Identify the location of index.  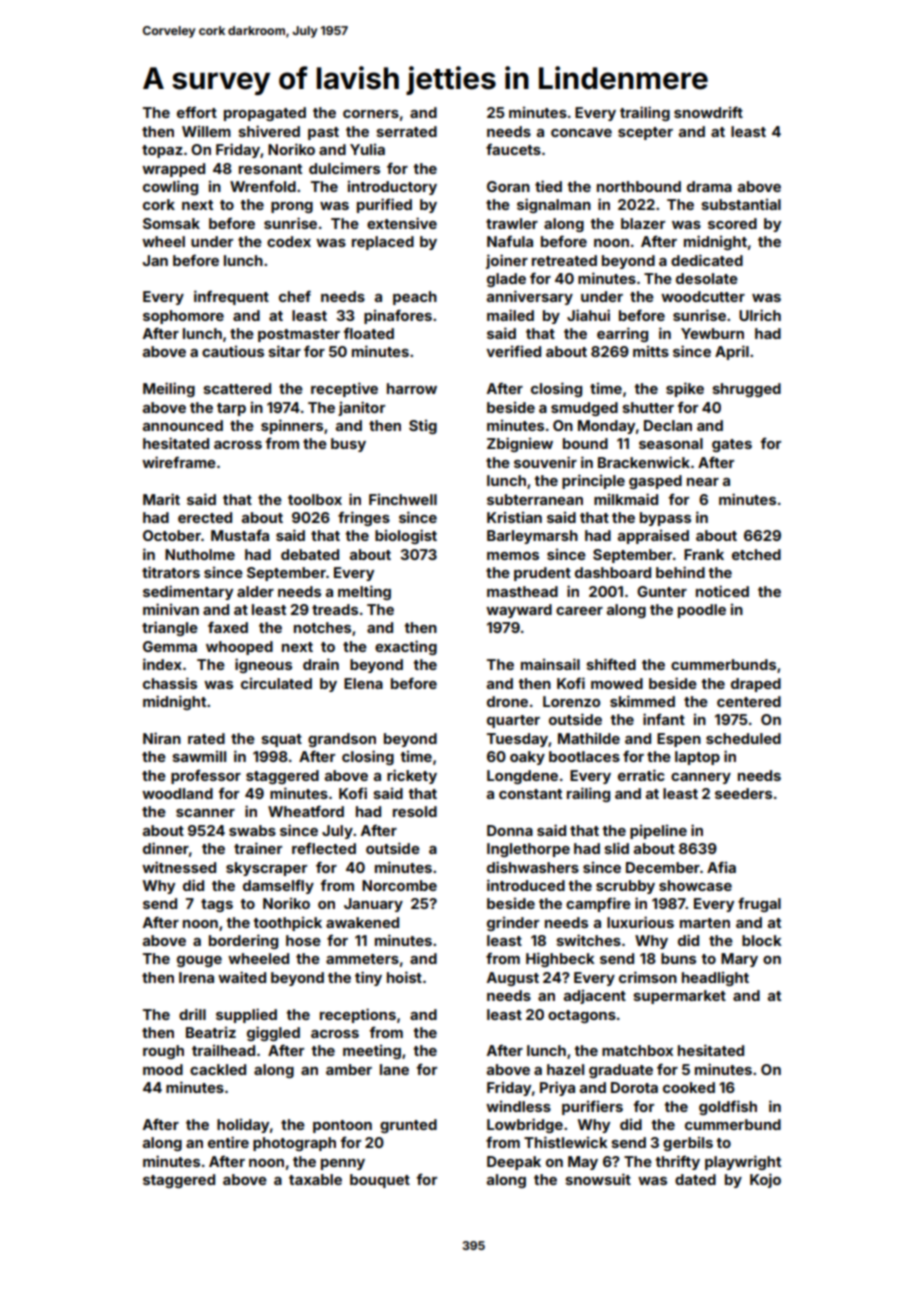
(162, 664).
